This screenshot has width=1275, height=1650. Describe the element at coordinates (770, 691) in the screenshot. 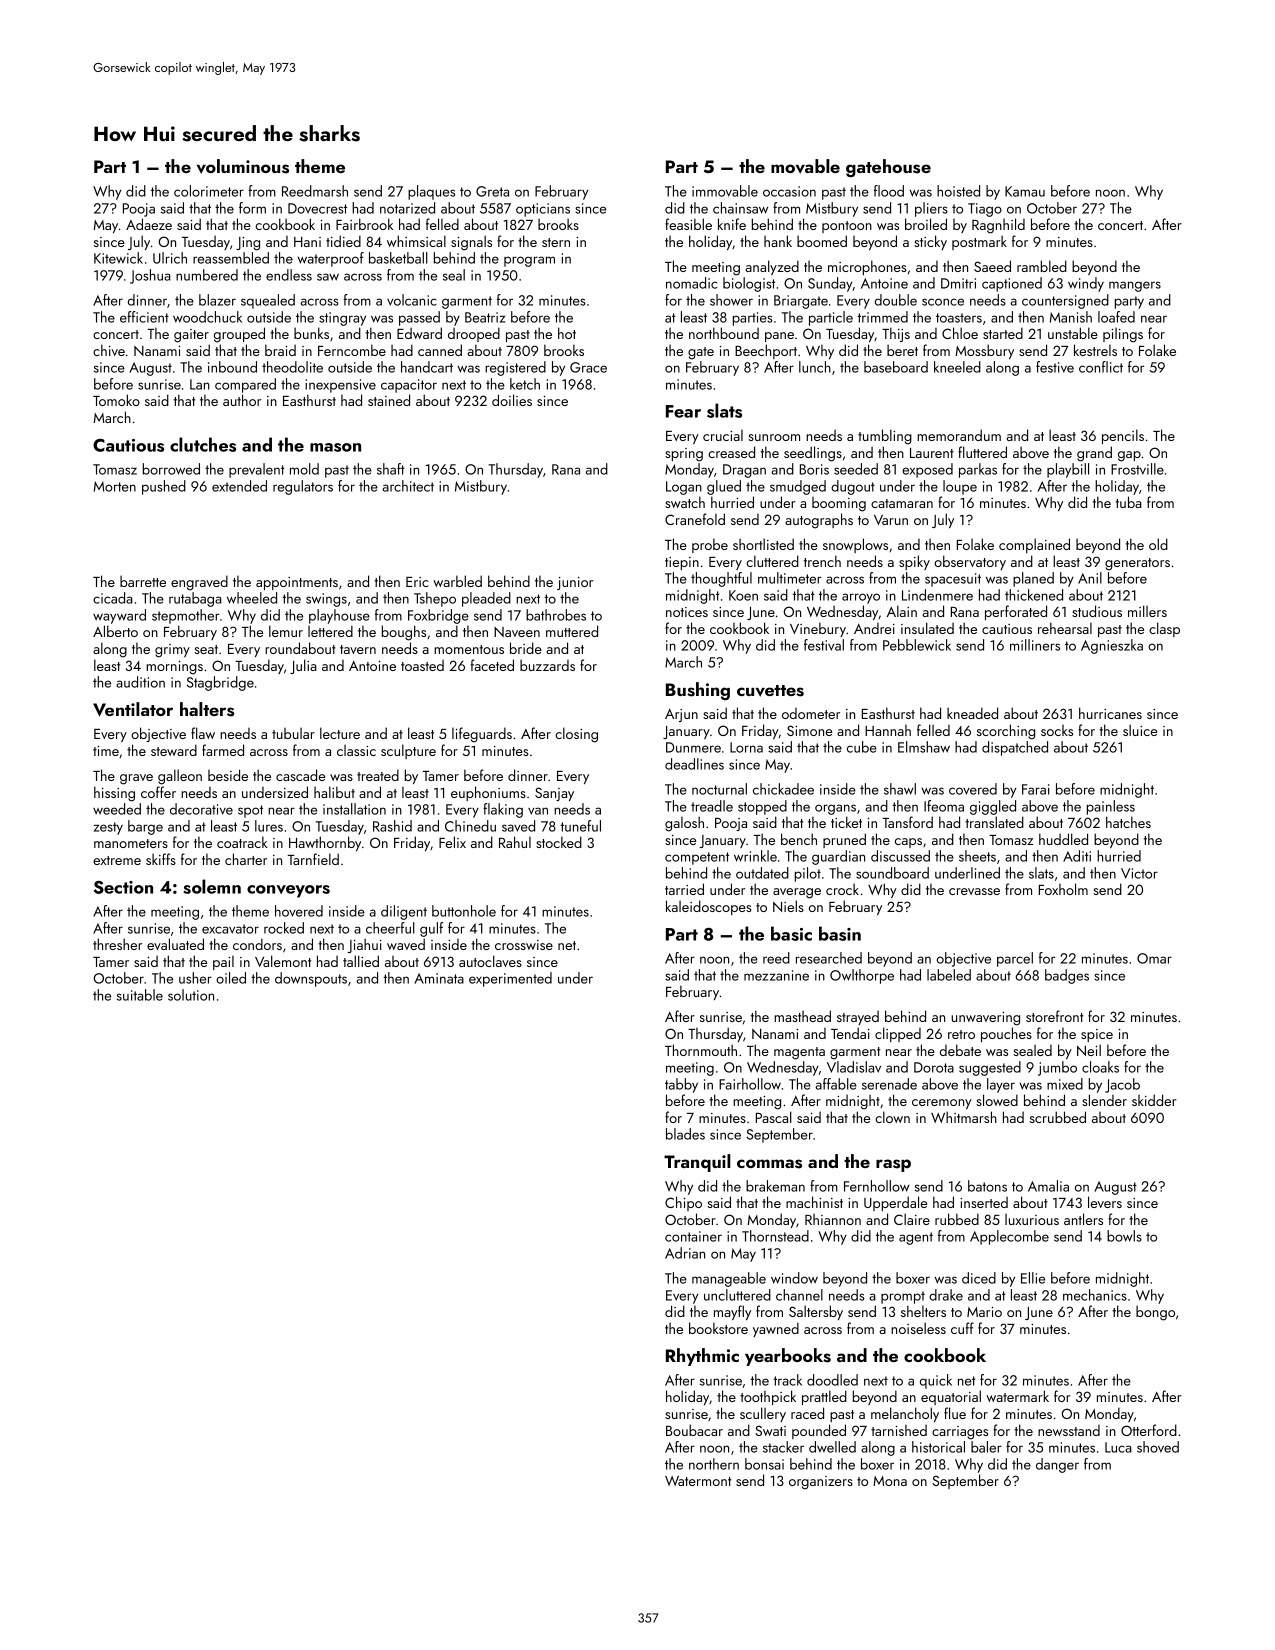

I see `cuvettes` at that location.
